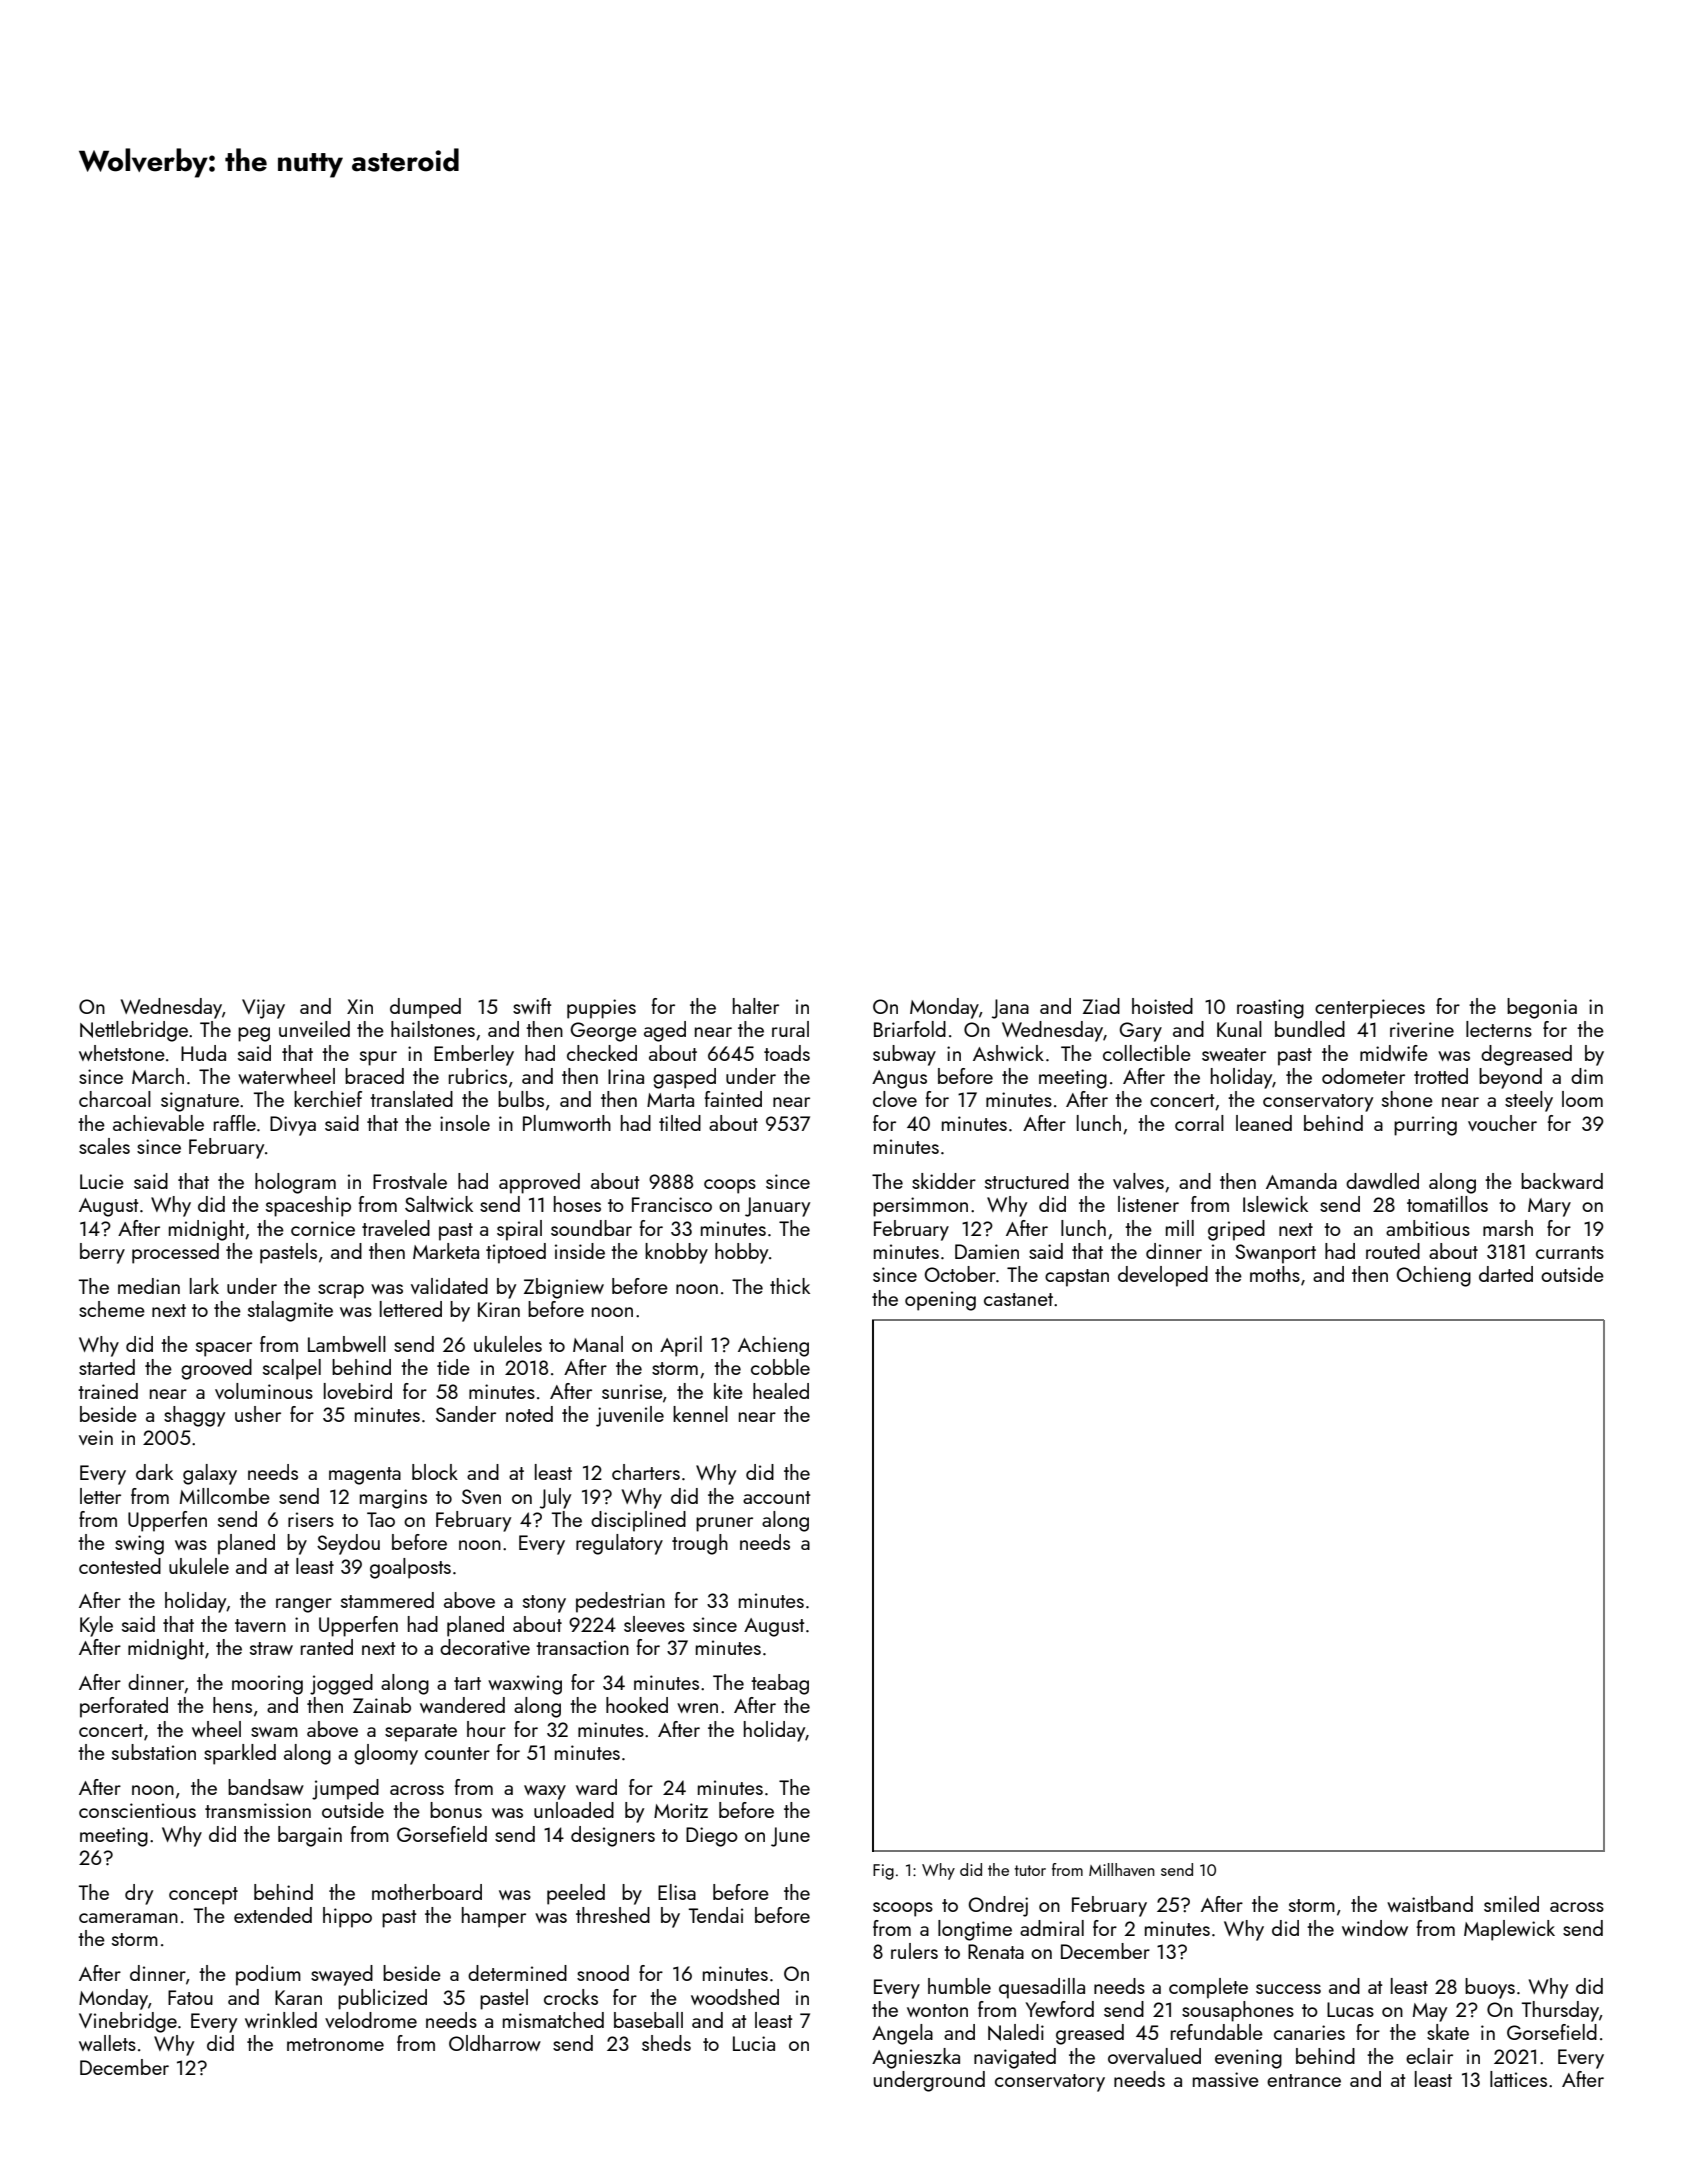 This image has height=2178, width=1683. What do you see at coordinates (777, 1497) in the image?
I see `account` at bounding box center [777, 1497].
